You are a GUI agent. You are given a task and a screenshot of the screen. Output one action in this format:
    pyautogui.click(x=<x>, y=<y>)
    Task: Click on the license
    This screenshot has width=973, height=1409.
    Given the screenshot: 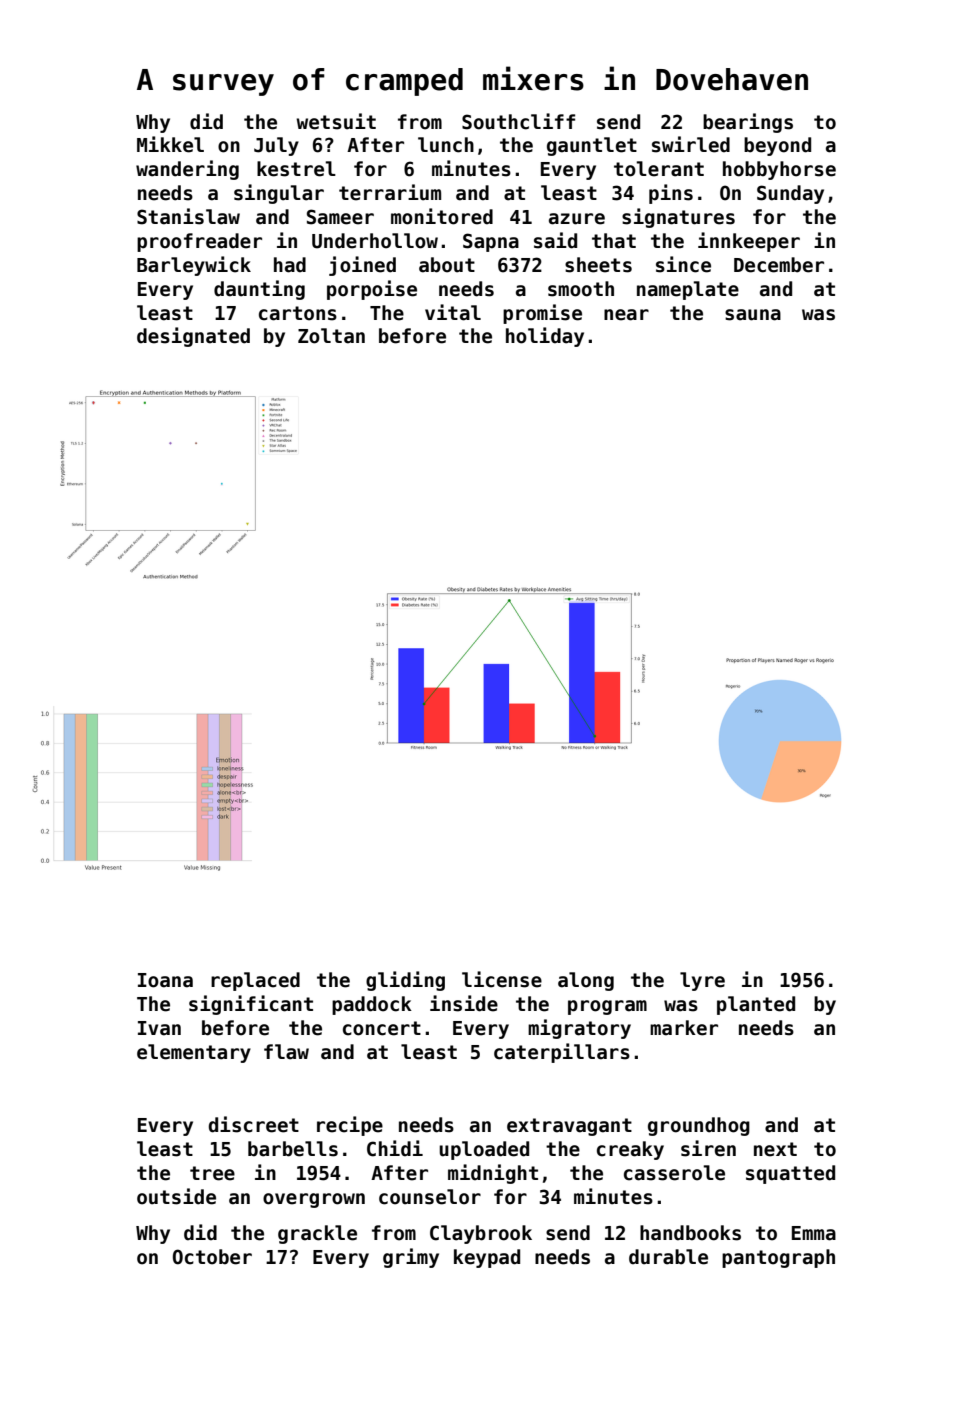 What is the action you would take?
    pyautogui.click(x=502, y=979)
